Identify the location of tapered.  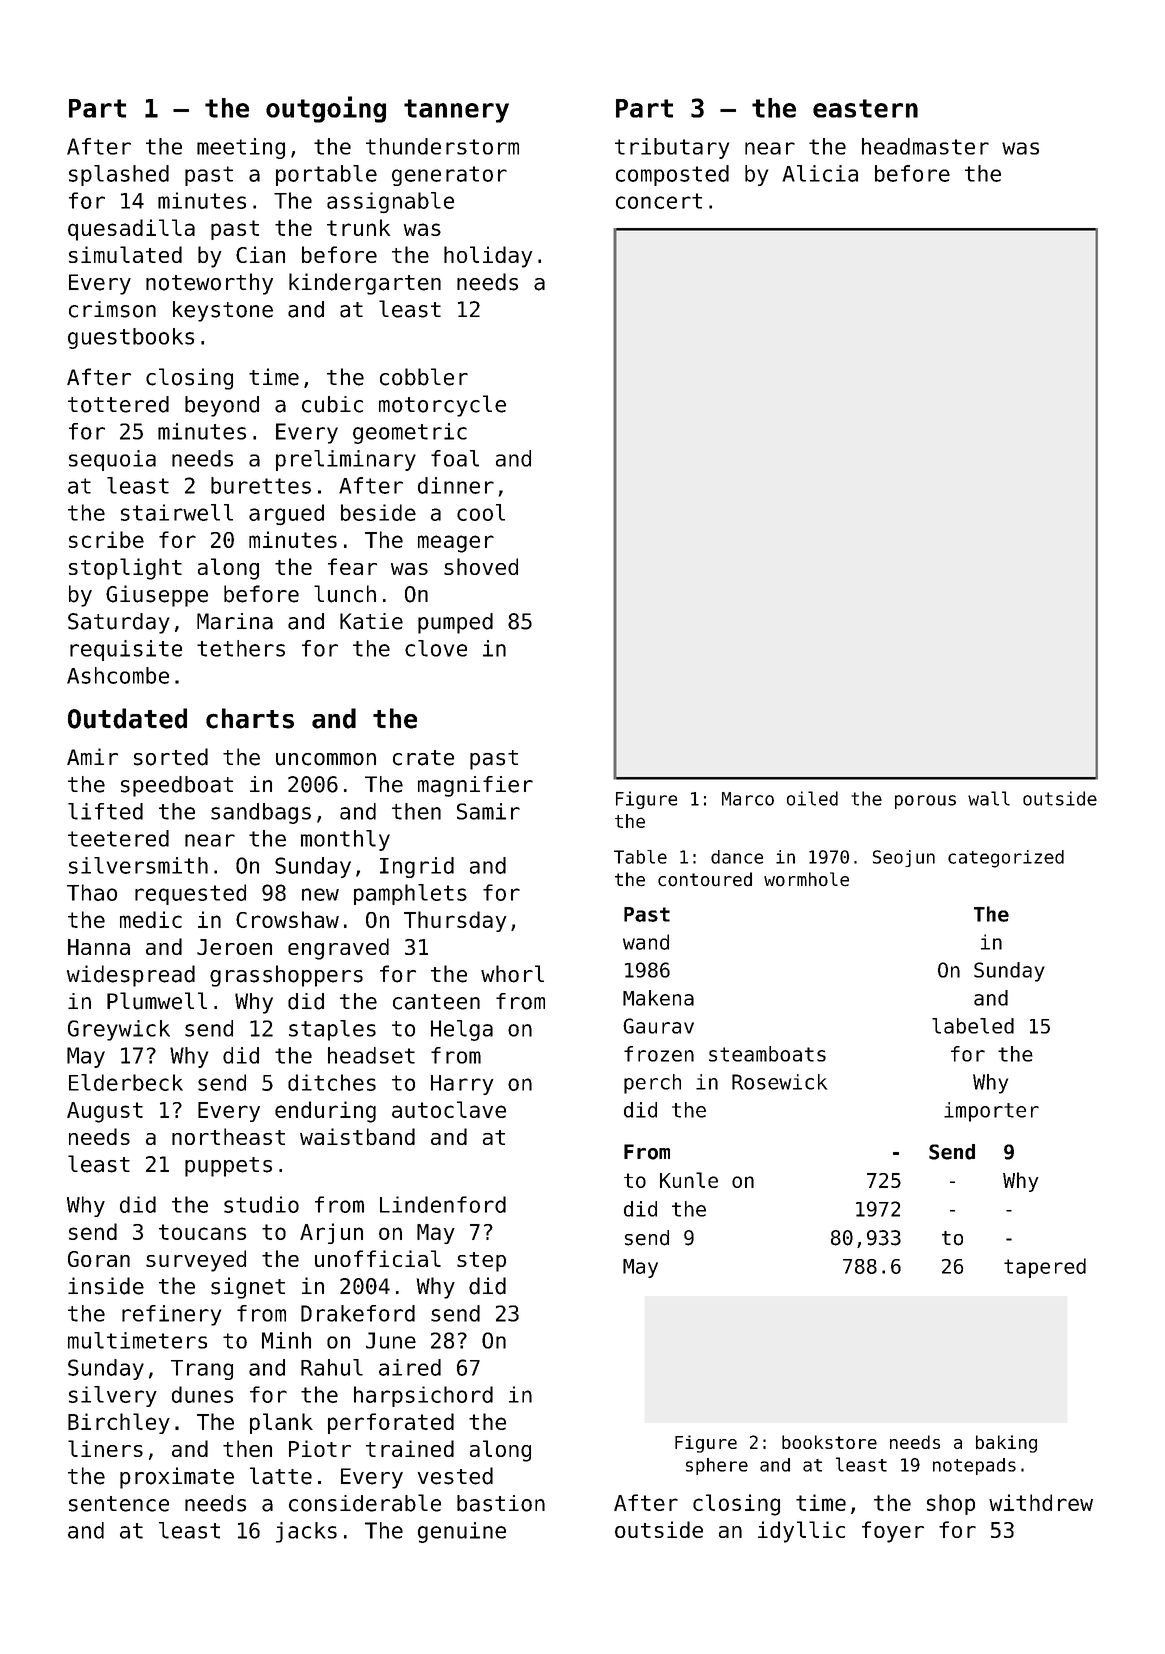
(1045, 1268).
